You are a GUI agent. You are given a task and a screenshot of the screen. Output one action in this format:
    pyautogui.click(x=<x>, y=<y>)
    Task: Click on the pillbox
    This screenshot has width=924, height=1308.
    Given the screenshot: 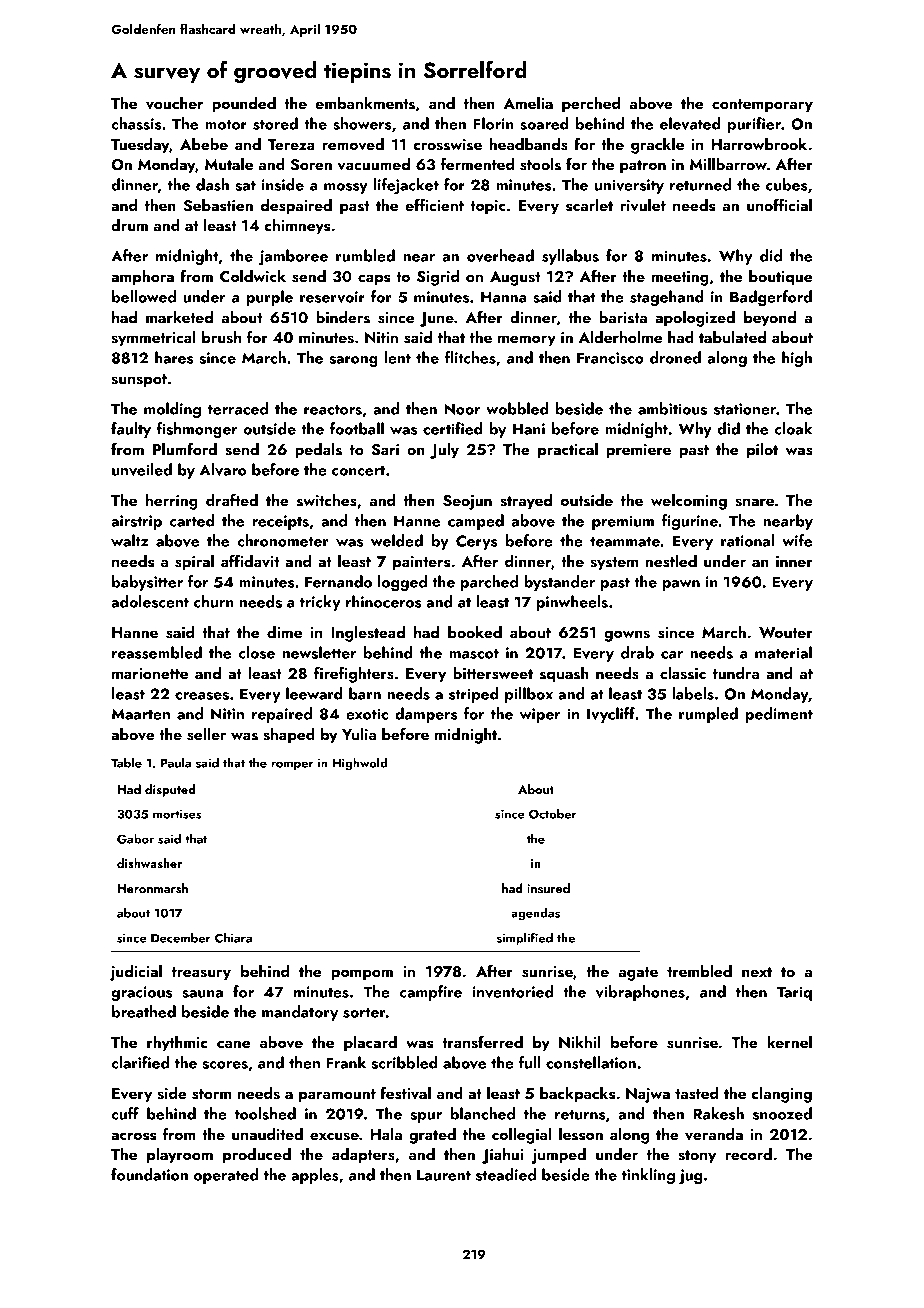 What is the action you would take?
    pyautogui.click(x=529, y=695)
